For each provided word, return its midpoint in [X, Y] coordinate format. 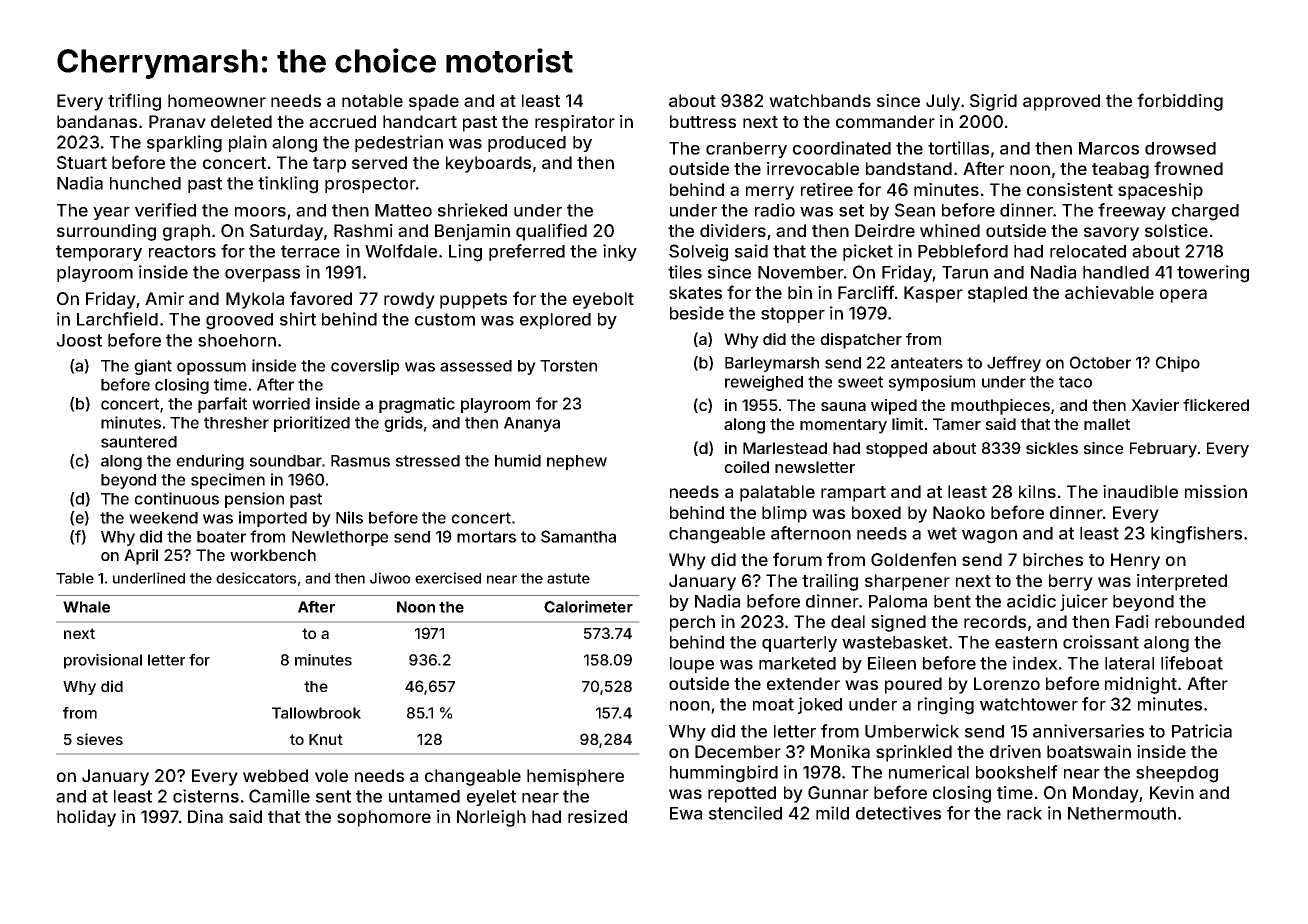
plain [248, 143]
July [943, 102]
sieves [99, 739]
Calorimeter [588, 606]
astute [568, 578]
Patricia [1202, 731]
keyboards [488, 164]
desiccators [256, 578]
